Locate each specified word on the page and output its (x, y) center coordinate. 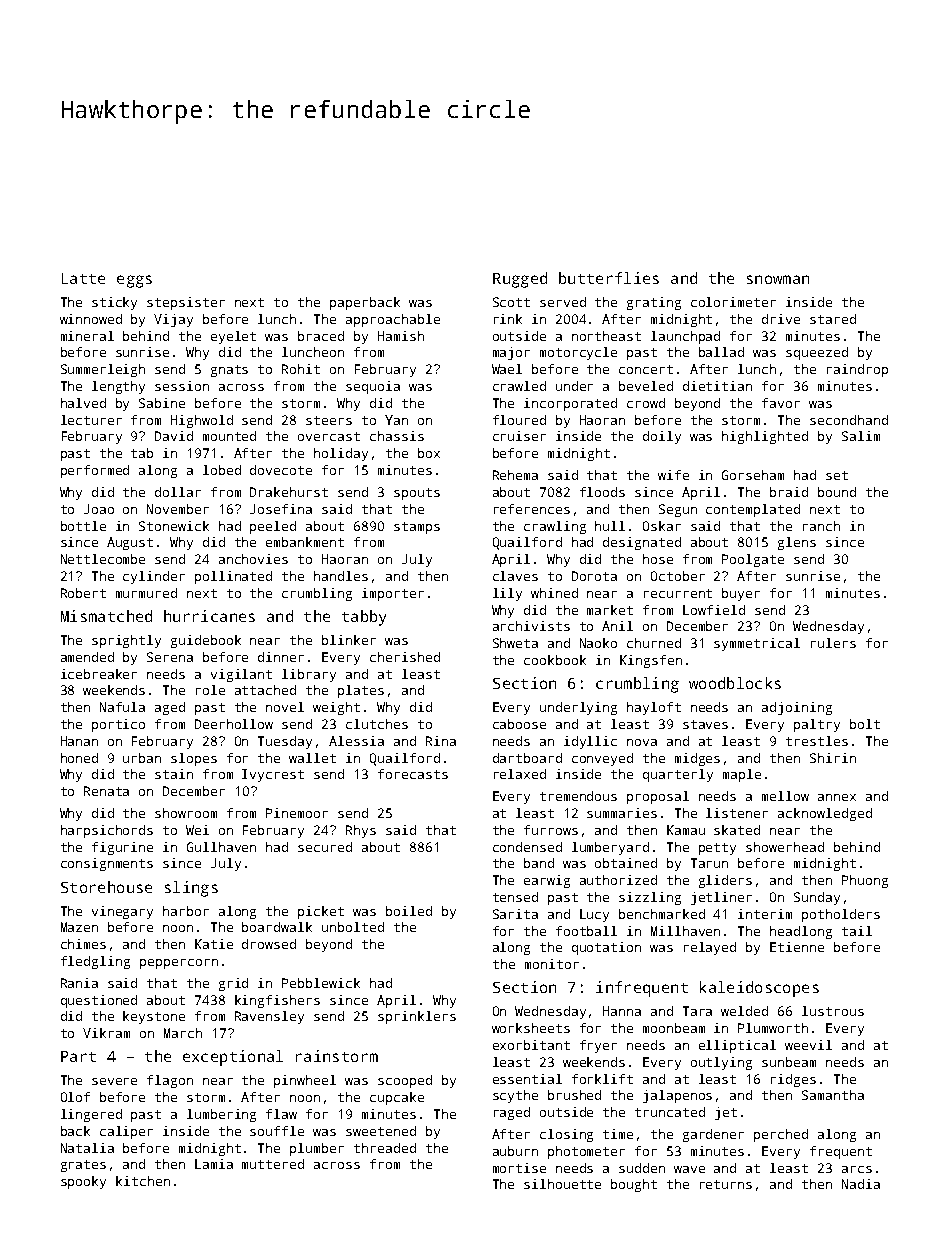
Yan (396, 420)
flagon (170, 1081)
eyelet (233, 337)
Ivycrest (273, 775)
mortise (519, 1168)
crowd (646, 403)
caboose (519, 724)
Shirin (833, 758)
